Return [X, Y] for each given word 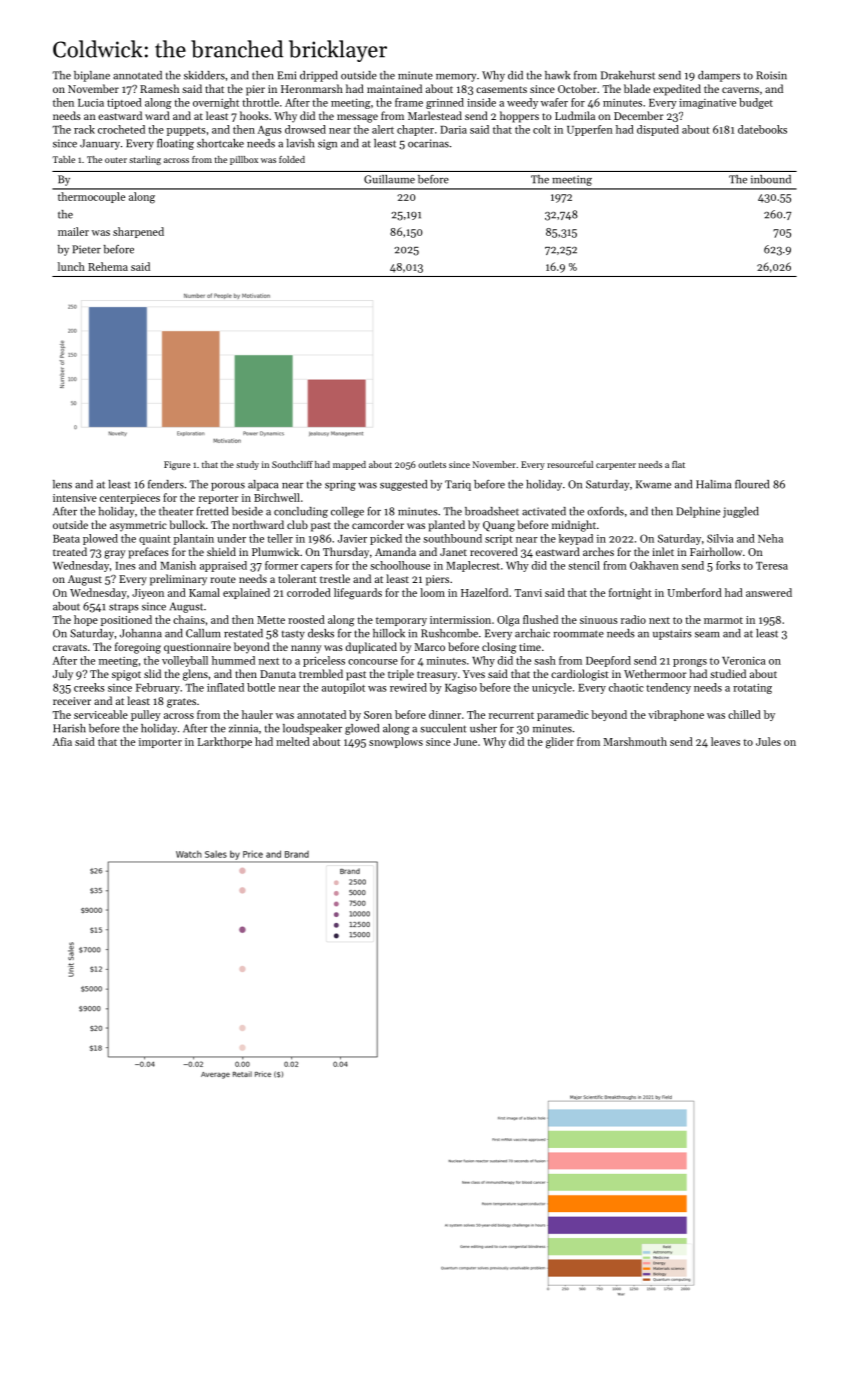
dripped [319, 76]
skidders [204, 75]
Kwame [653, 484]
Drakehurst [628, 75]
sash [545, 660]
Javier [352, 539]
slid [152, 673]
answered [769, 592]
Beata [66, 539]
